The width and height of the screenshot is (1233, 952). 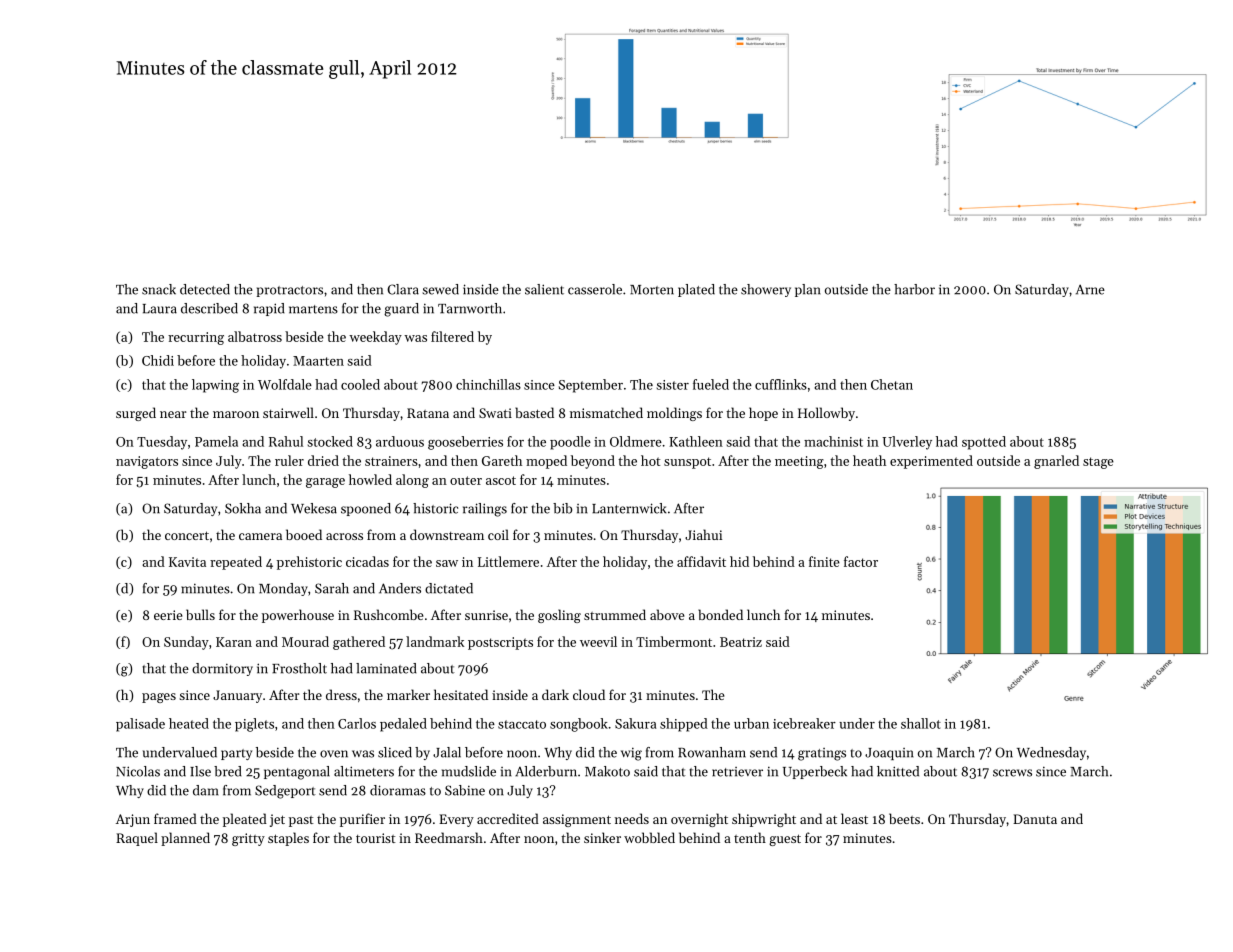 I want to click on protractors, so click(x=290, y=291).
